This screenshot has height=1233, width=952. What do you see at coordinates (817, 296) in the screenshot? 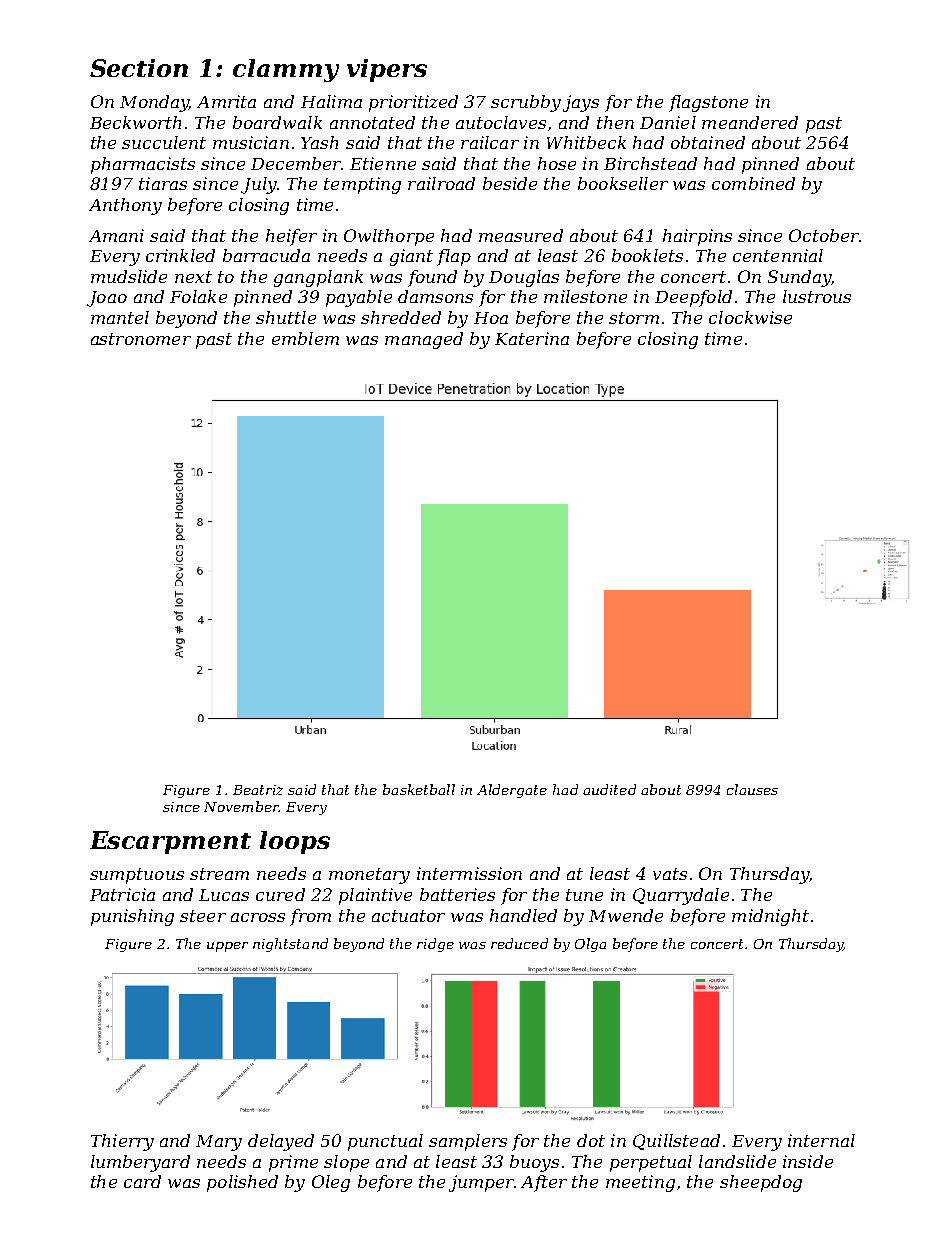
I see `lustrous` at bounding box center [817, 296].
